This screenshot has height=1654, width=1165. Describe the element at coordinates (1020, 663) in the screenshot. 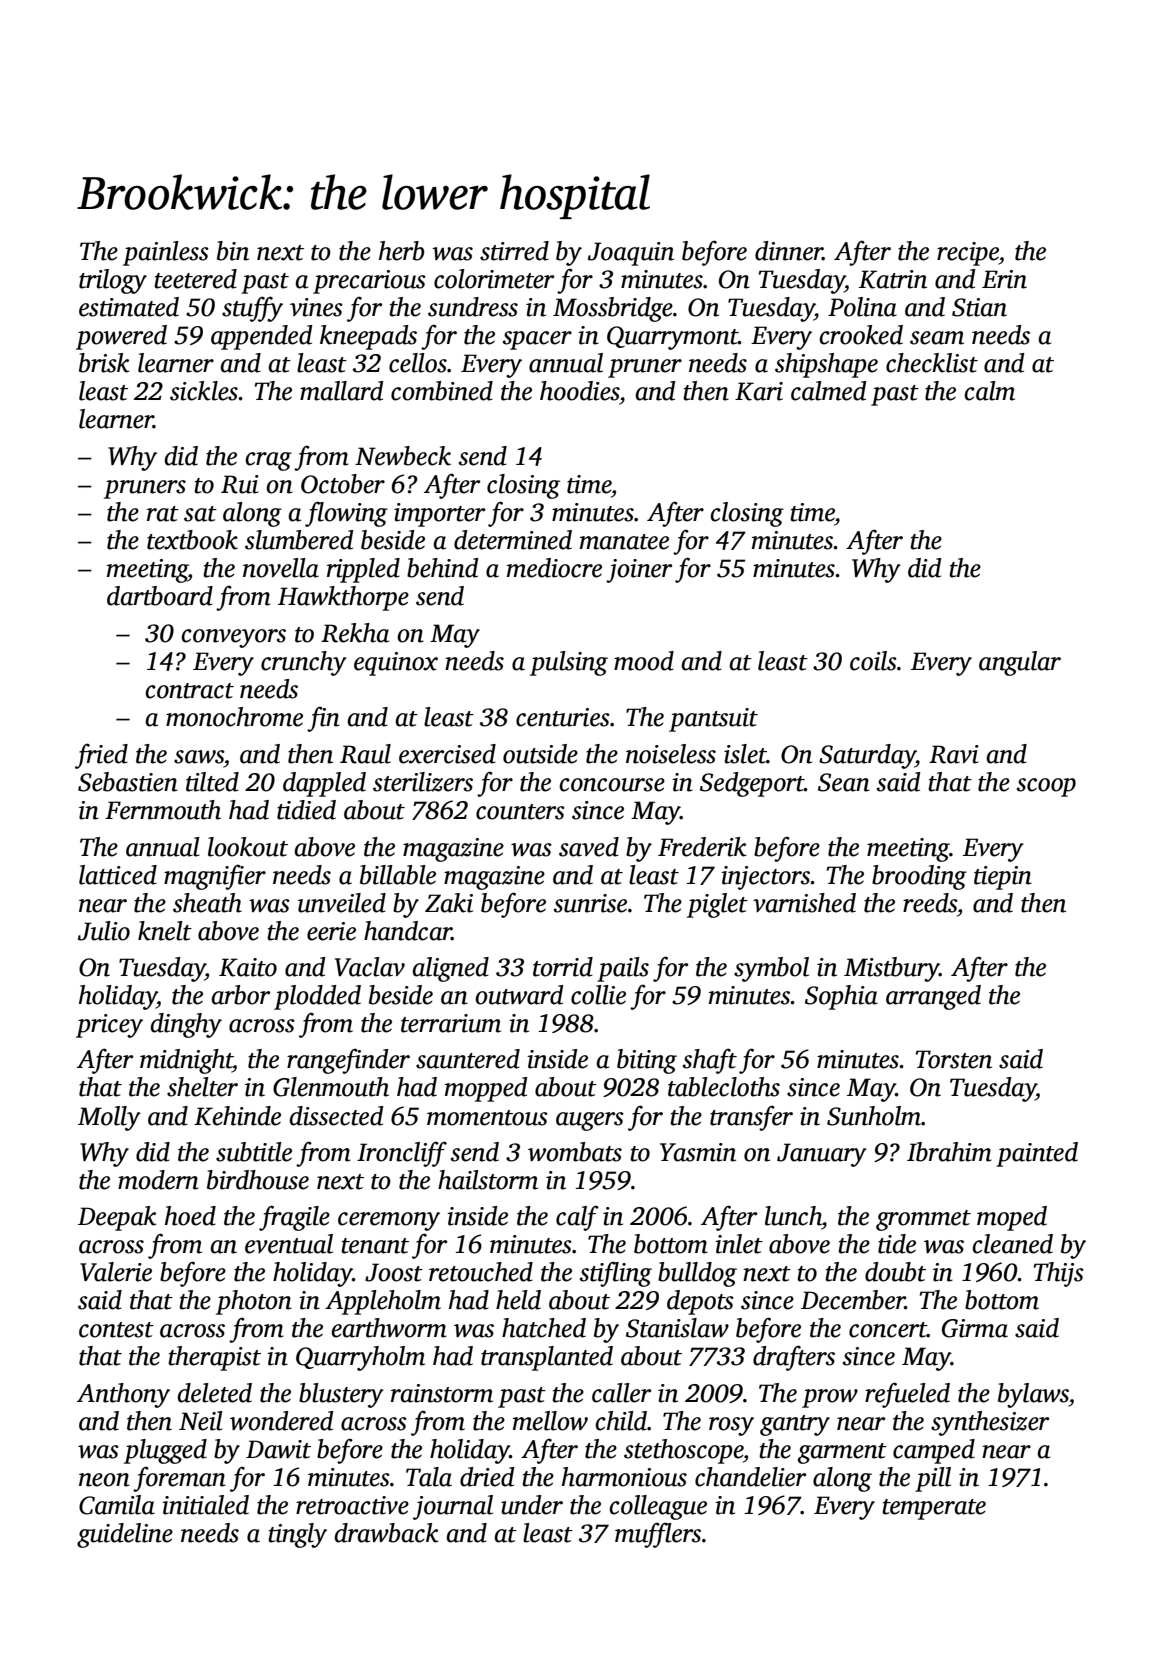

I see `angular` at that location.
